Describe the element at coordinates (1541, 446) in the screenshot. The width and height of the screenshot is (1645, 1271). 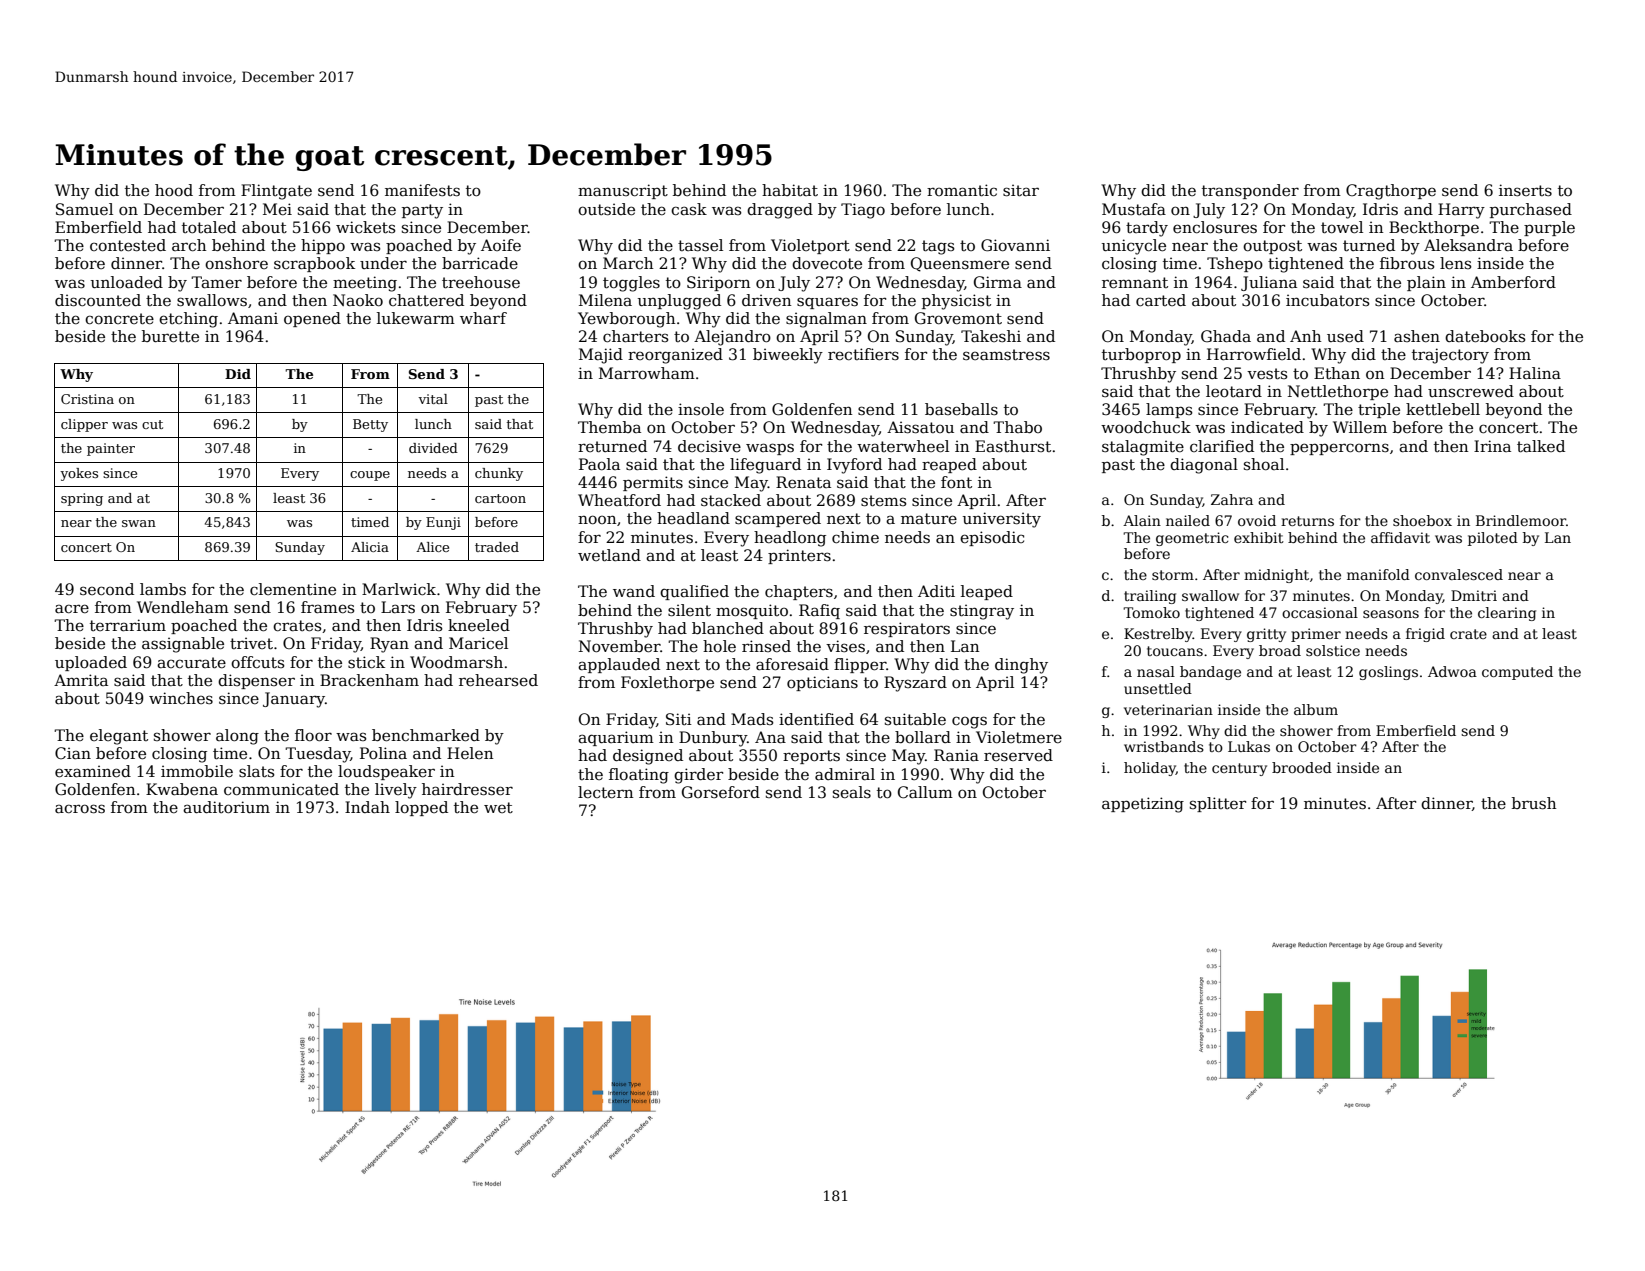
I see `talked` at that location.
